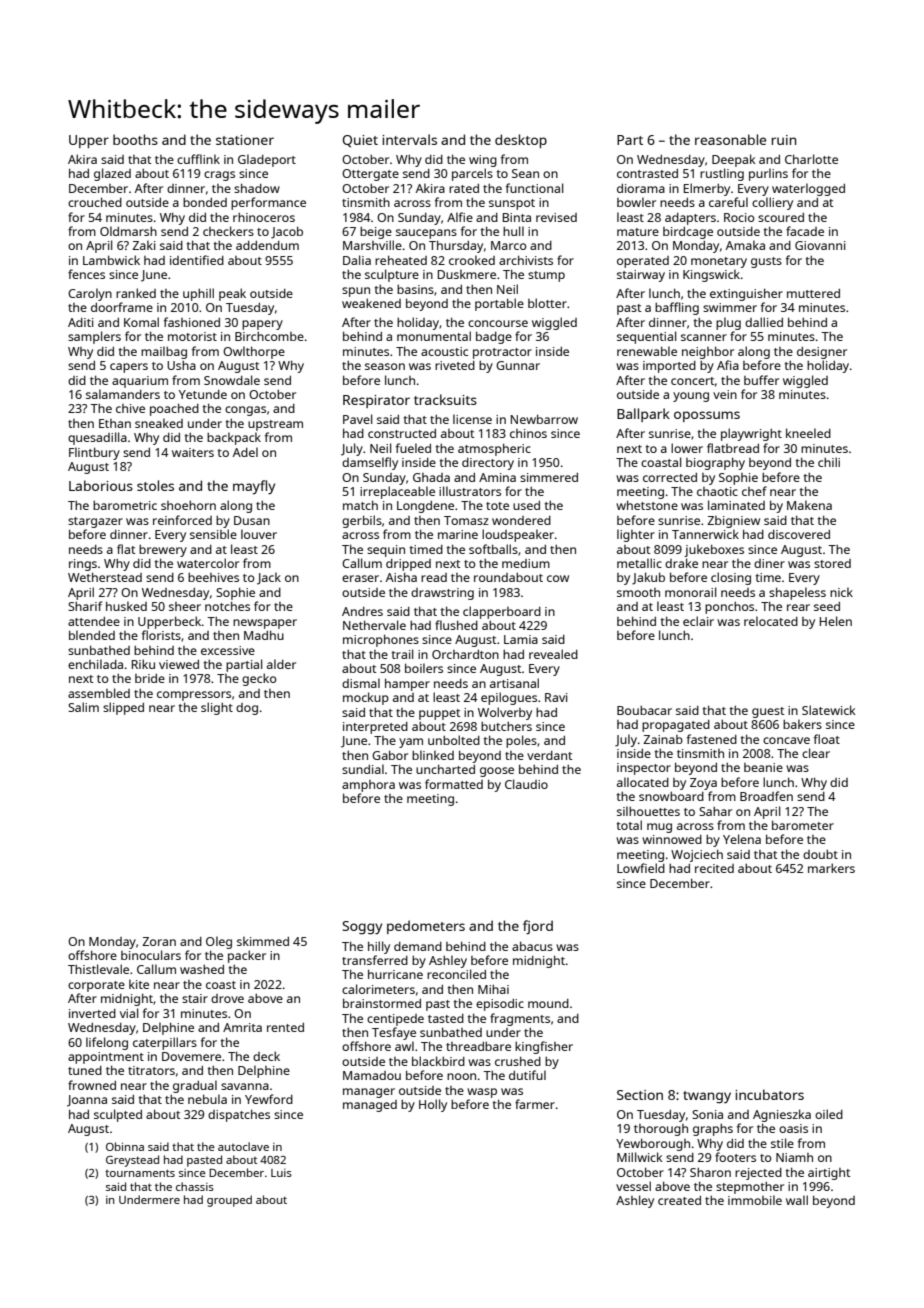  Describe the element at coordinates (219, 942) in the screenshot. I see `Oleg` at that location.
